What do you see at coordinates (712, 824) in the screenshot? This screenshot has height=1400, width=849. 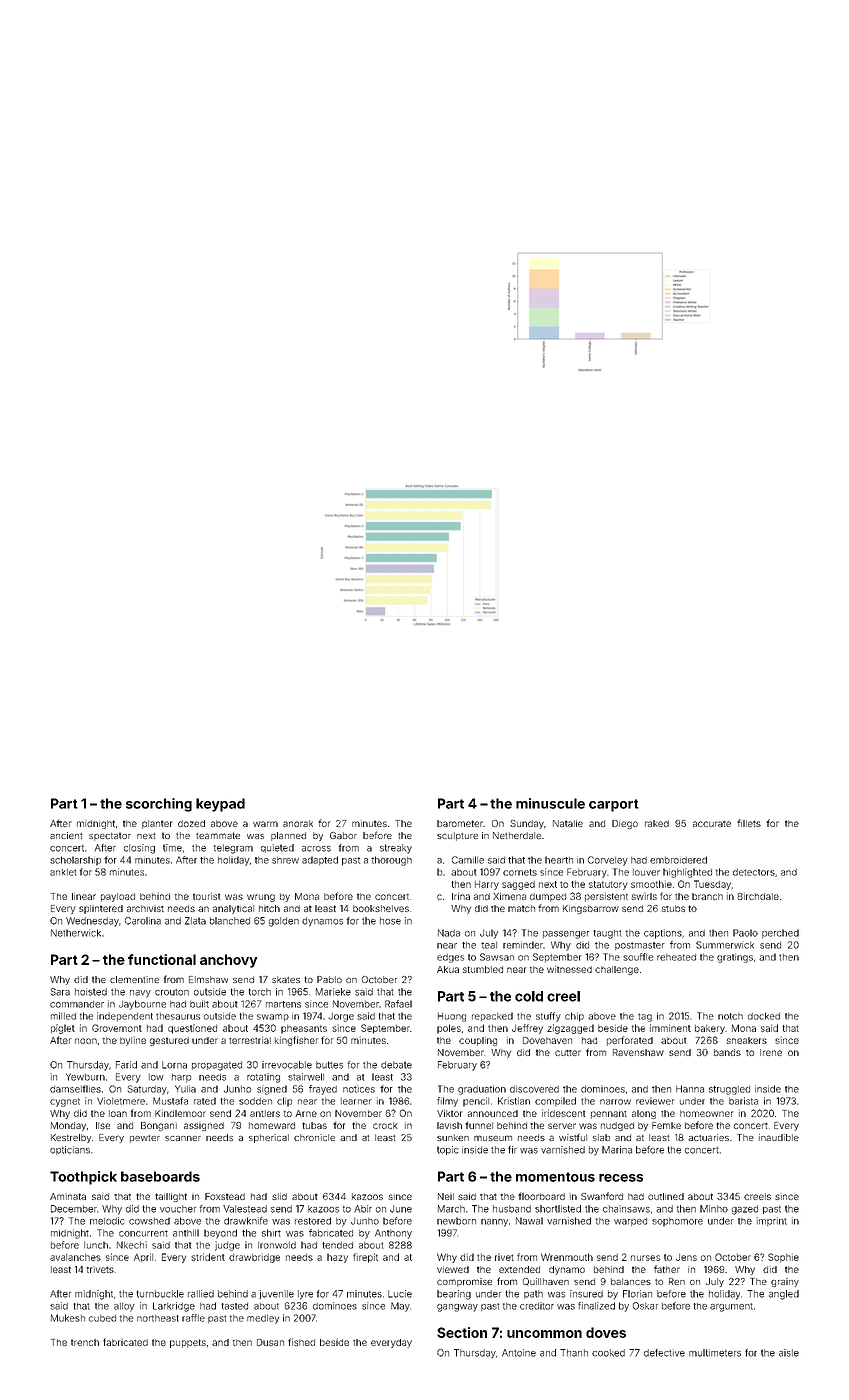 I see `accurate` at bounding box center [712, 824].
